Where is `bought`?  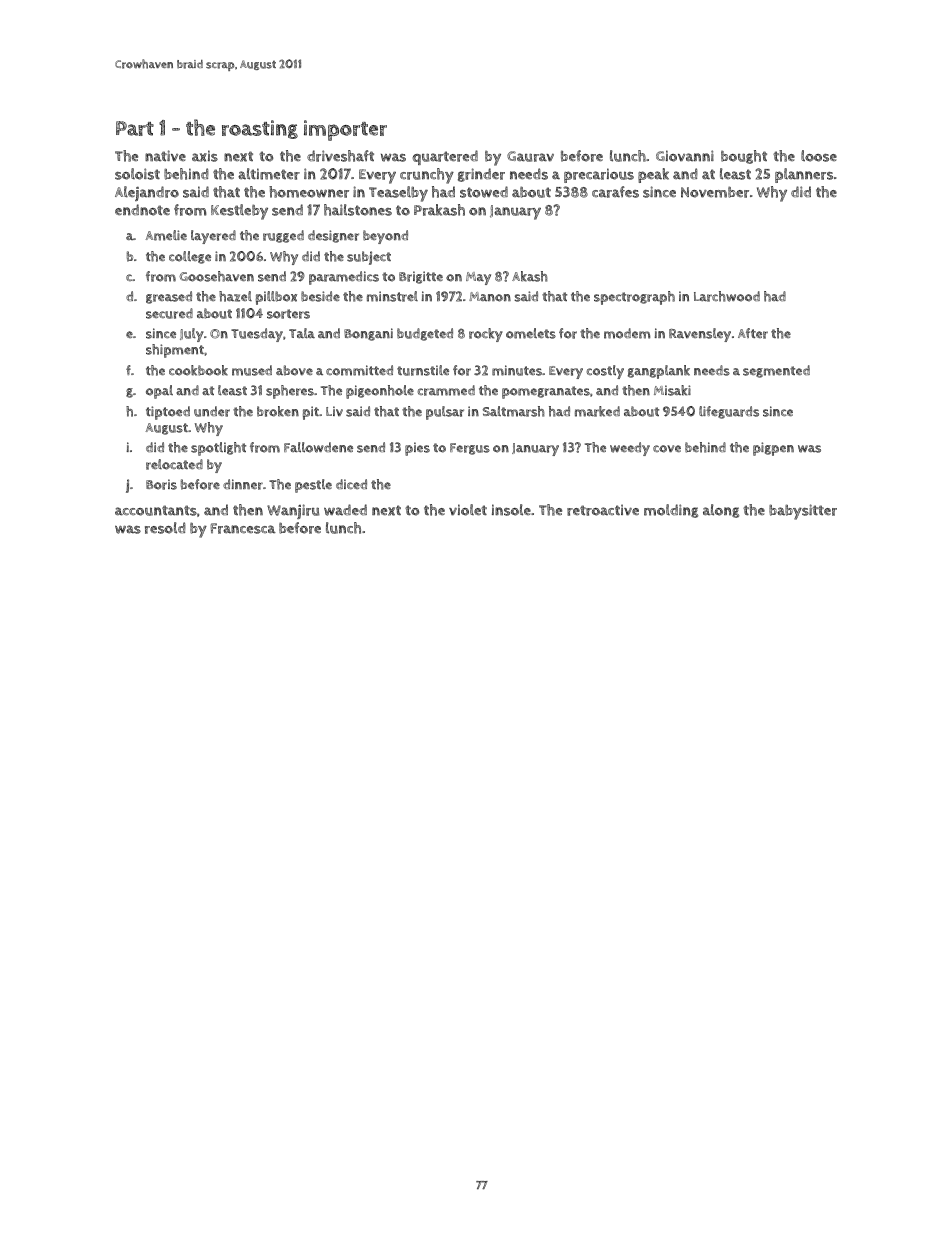
bought is located at coordinates (744, 157).
